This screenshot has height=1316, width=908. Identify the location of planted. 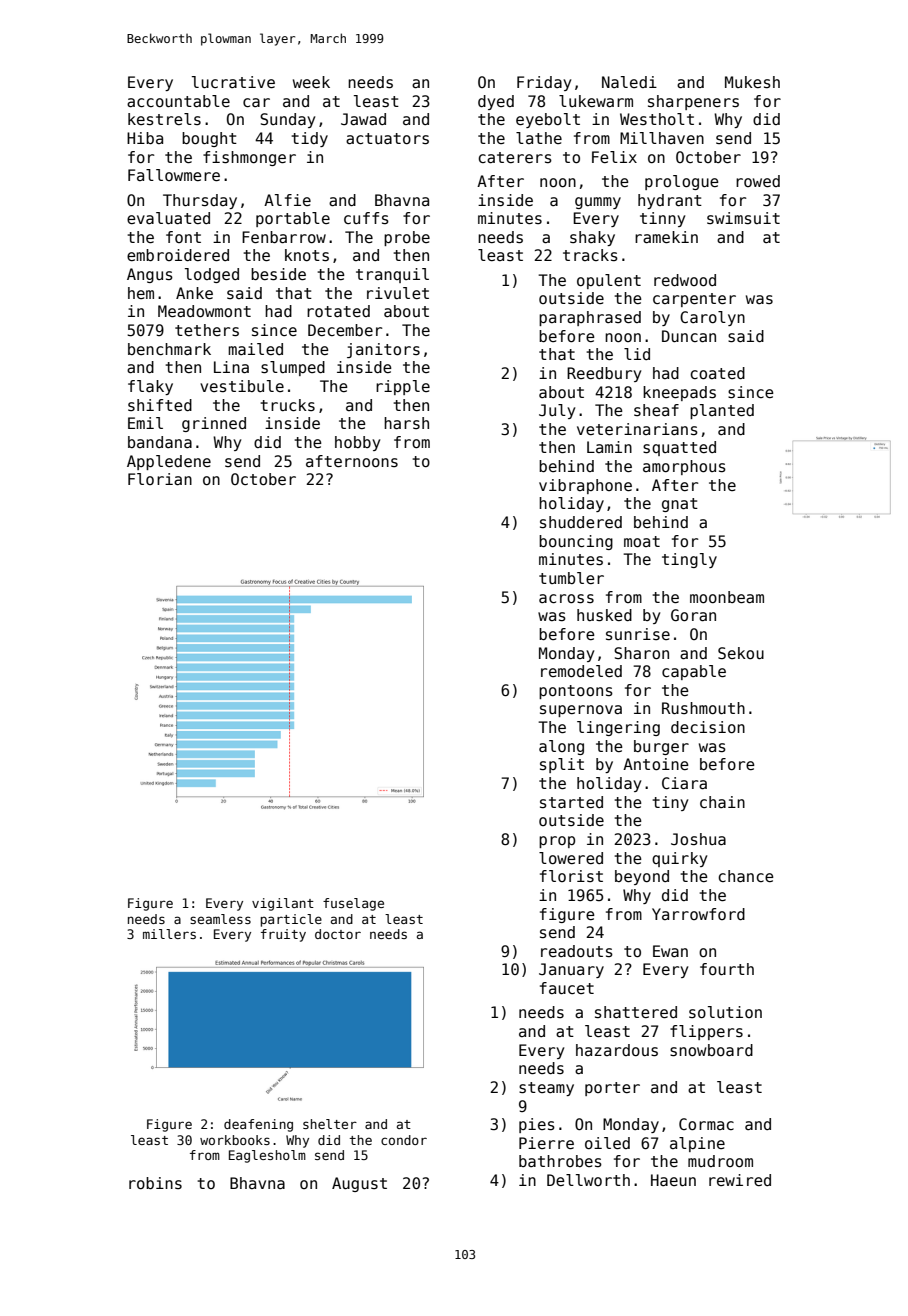
(722, 411).
